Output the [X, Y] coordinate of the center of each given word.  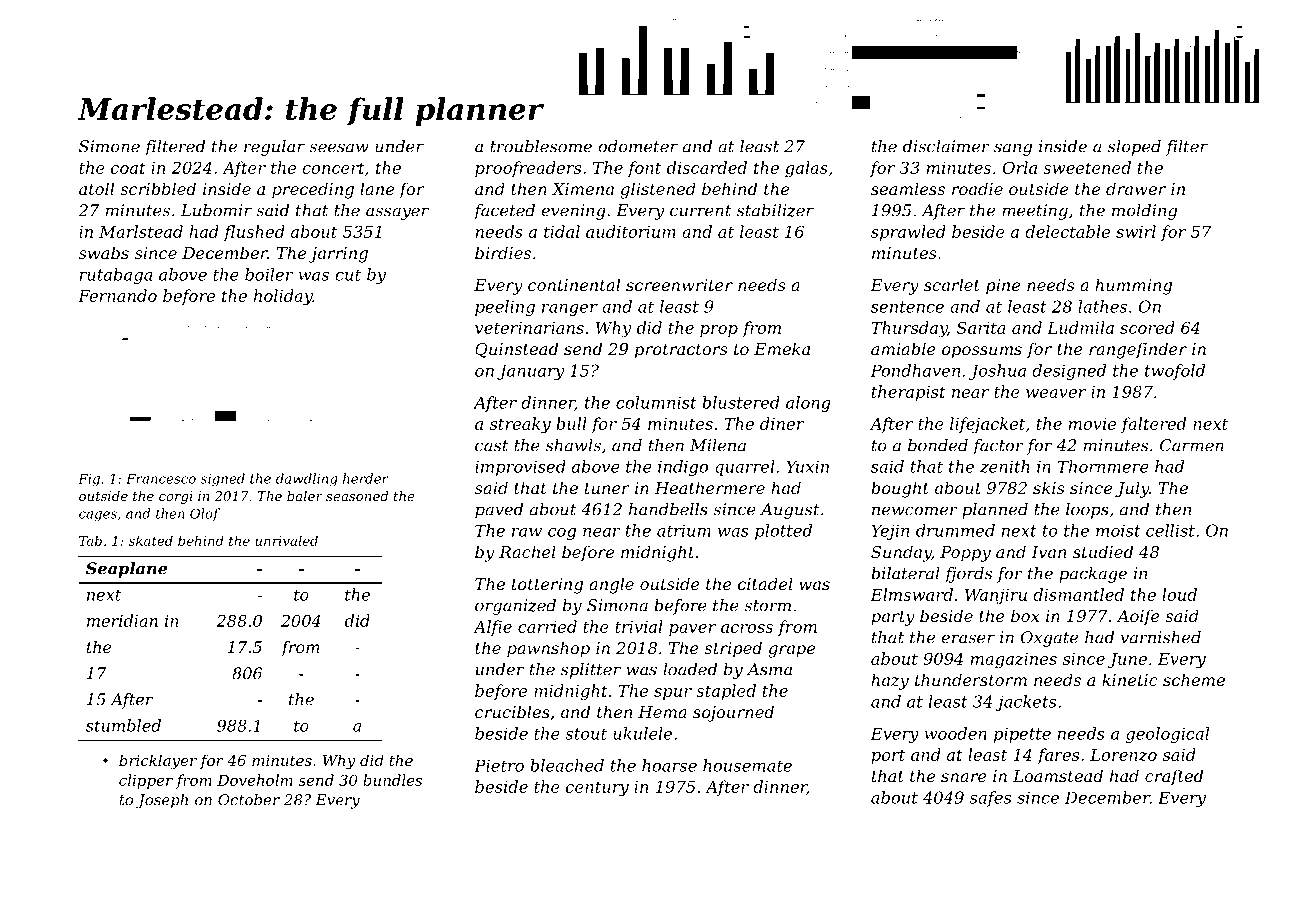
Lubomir [216, 210]
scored [1147, 327]
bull [571, 423]
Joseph [162, 801]
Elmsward [911, 594]
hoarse [669, 765]
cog [562, 534]
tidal [562, 231]
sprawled [908, 233]
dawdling [307, 479]
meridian [122, 620]
